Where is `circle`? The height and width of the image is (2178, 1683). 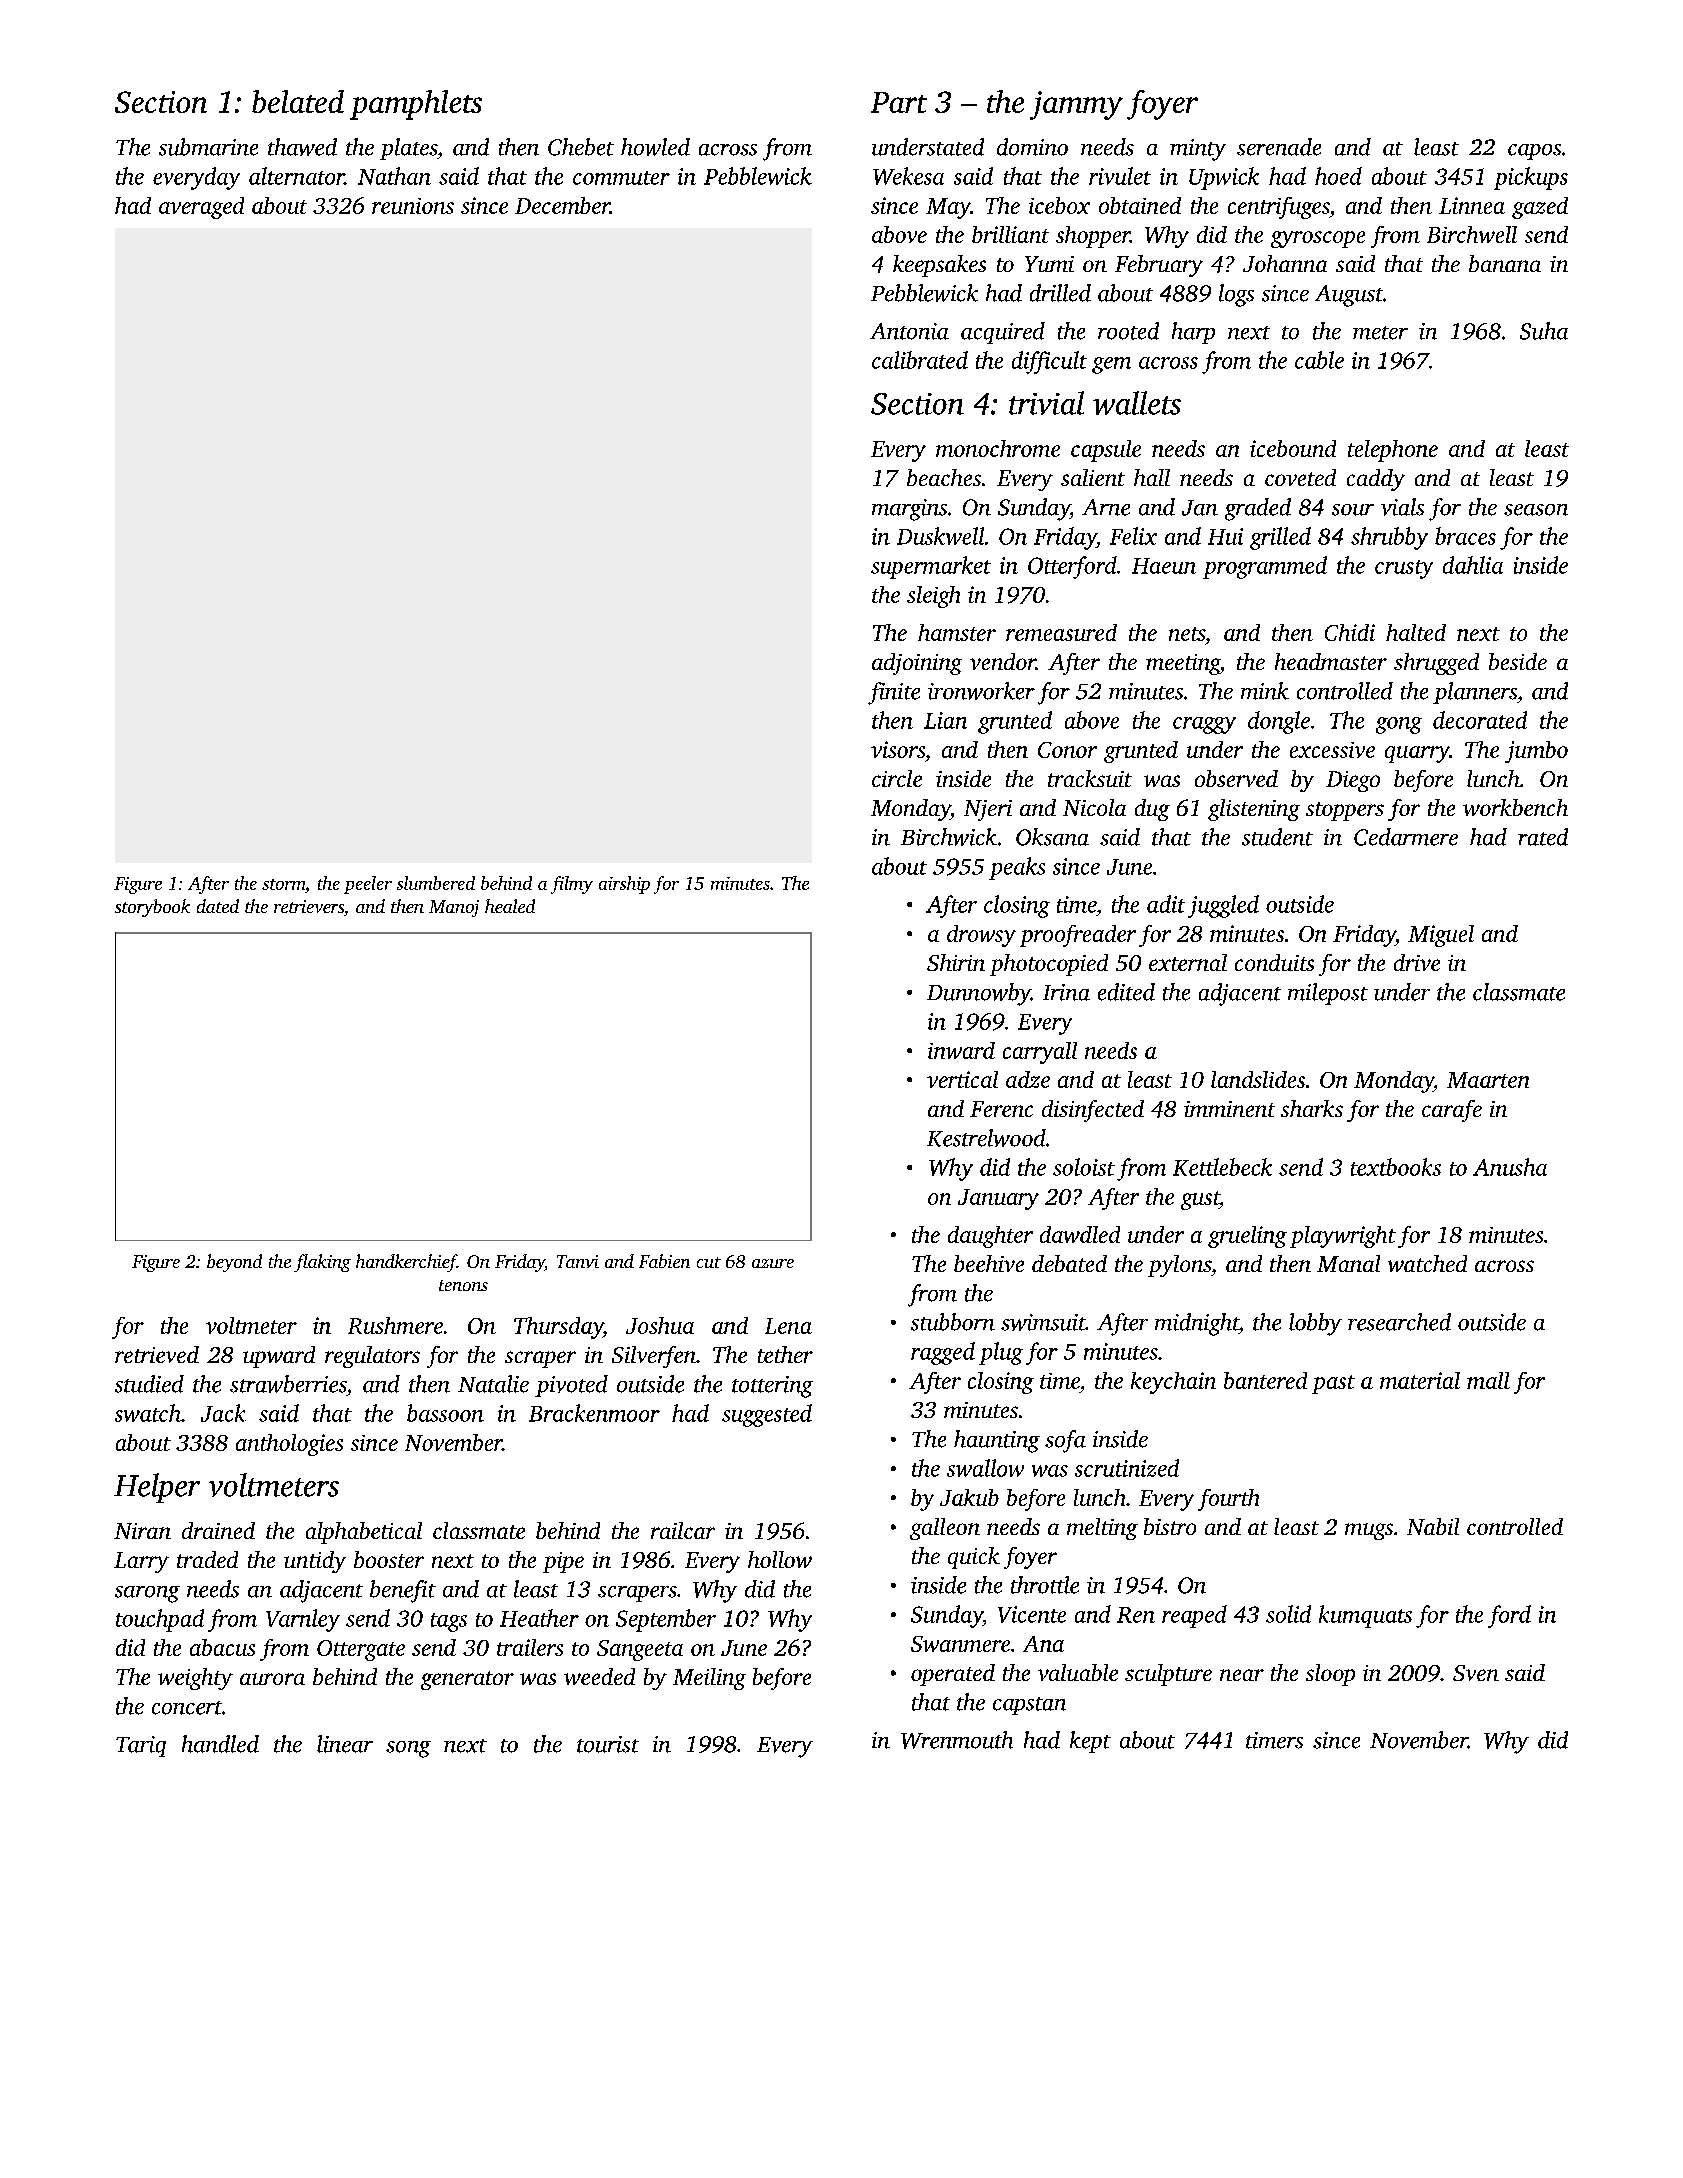 circle is located at coordinates (897, 778).
